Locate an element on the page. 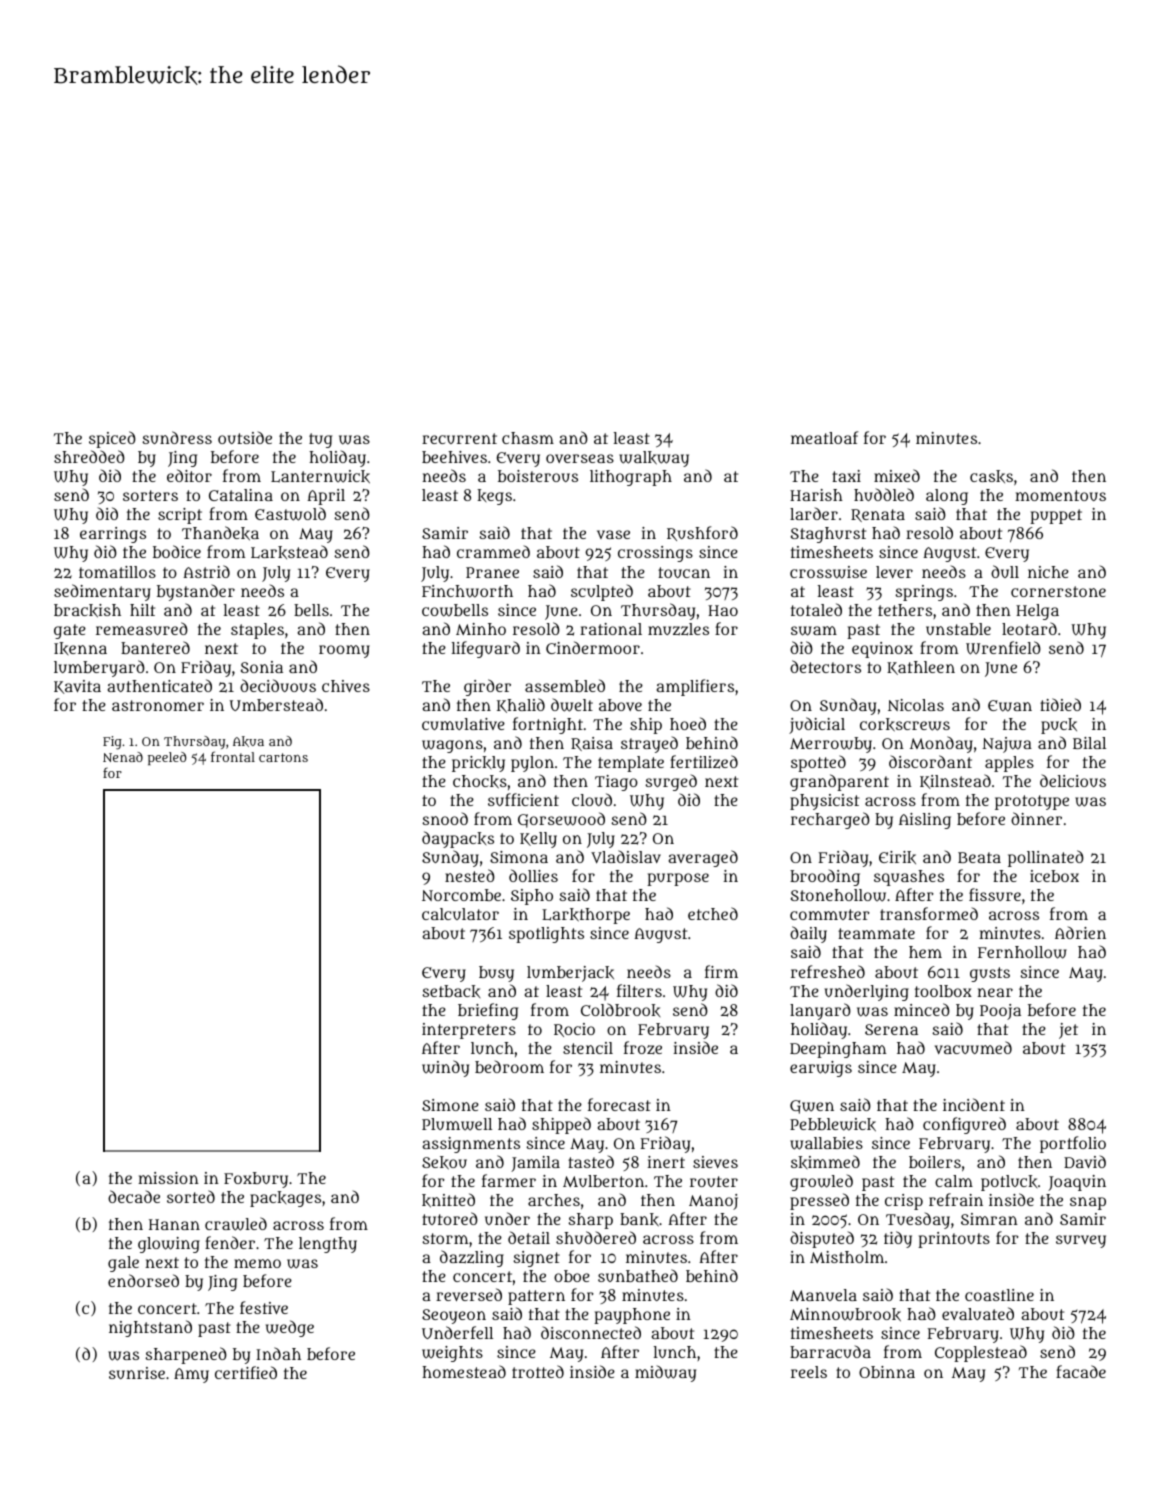 The width and height of the document is (1160, 1501). arches is located at coordinates (554, 1200).
